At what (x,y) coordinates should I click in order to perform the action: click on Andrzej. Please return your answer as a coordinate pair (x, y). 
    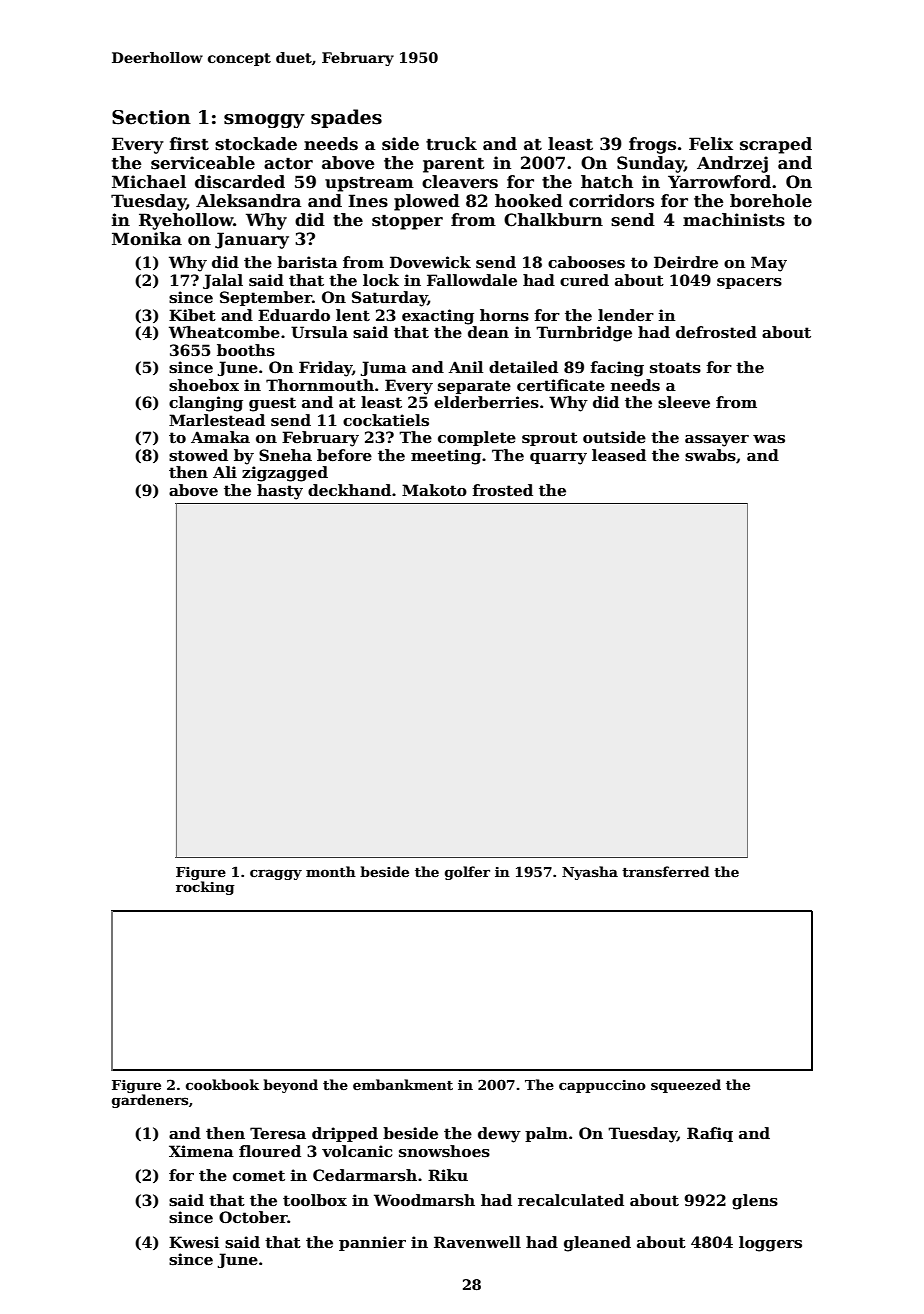
    Looking at the image, I should click on (732, 164).
